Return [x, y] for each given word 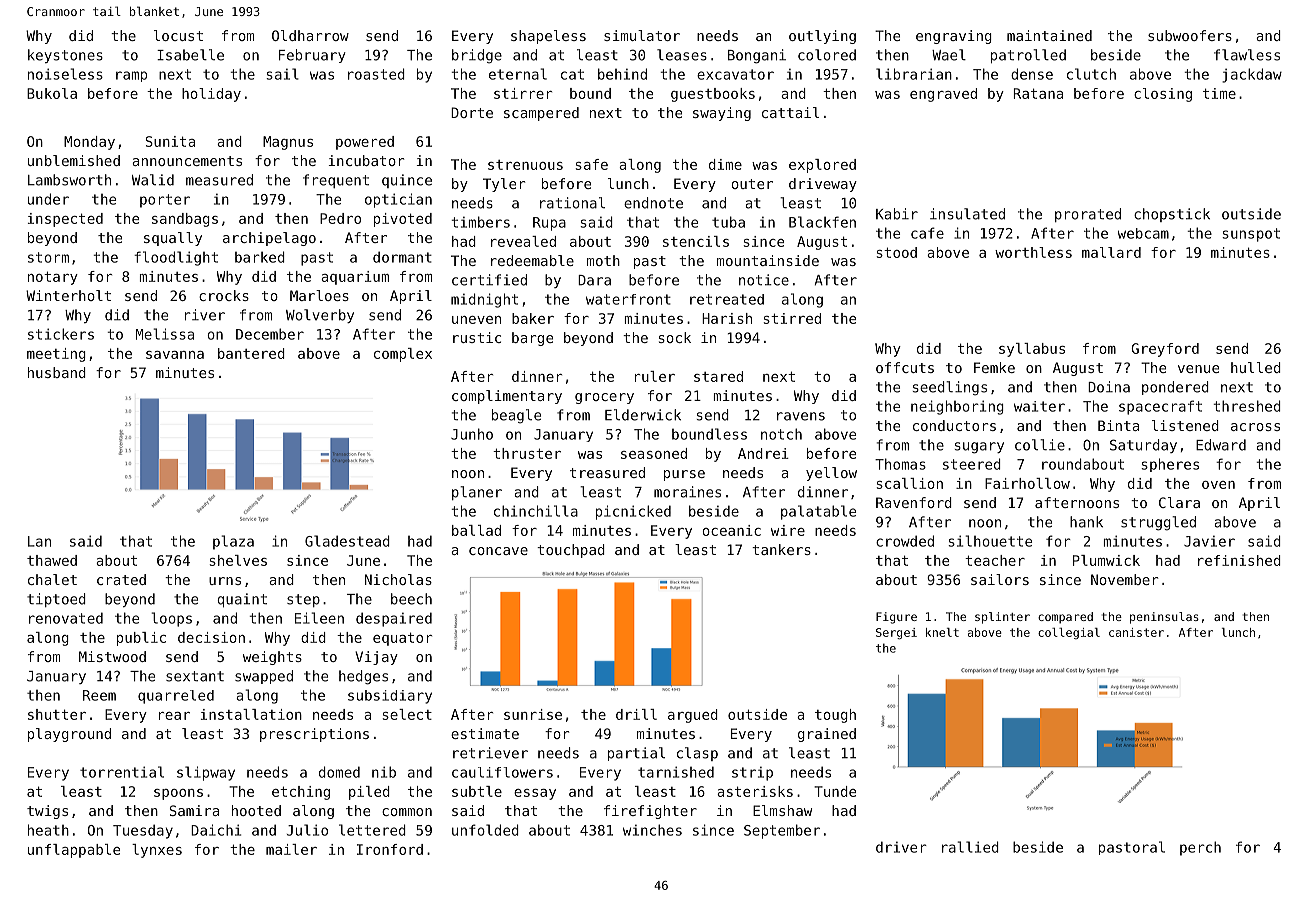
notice [764, 280]
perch [1200, 848]
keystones [65, 56]
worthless [1033, 252]
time [1219, 93]
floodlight [176, 258]
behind [622, 74]
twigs [47, 812]
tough [835, 716]
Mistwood [112, 656]
